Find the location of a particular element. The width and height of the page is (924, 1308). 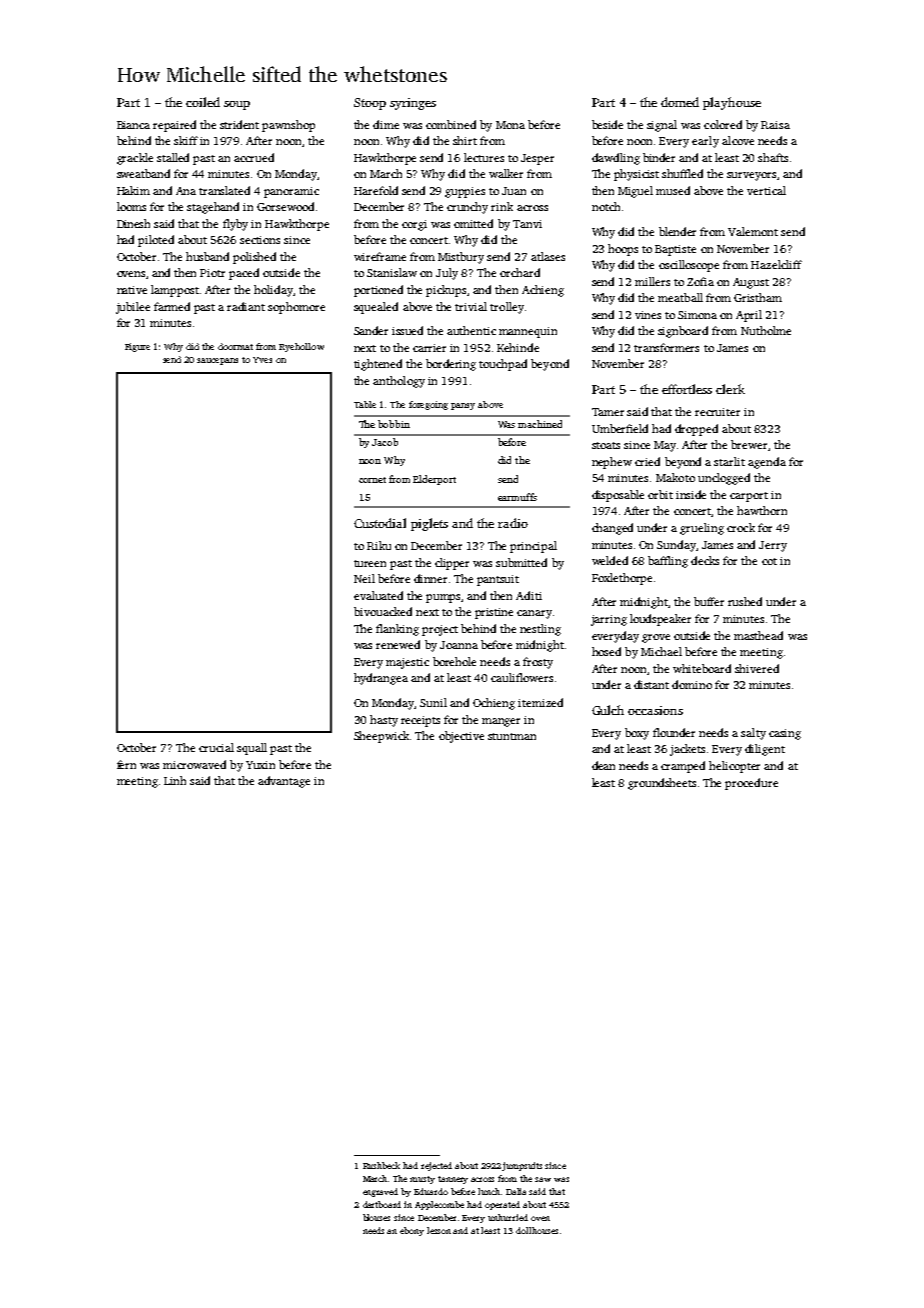

hydrangea is located at coordinates (381, 679).
